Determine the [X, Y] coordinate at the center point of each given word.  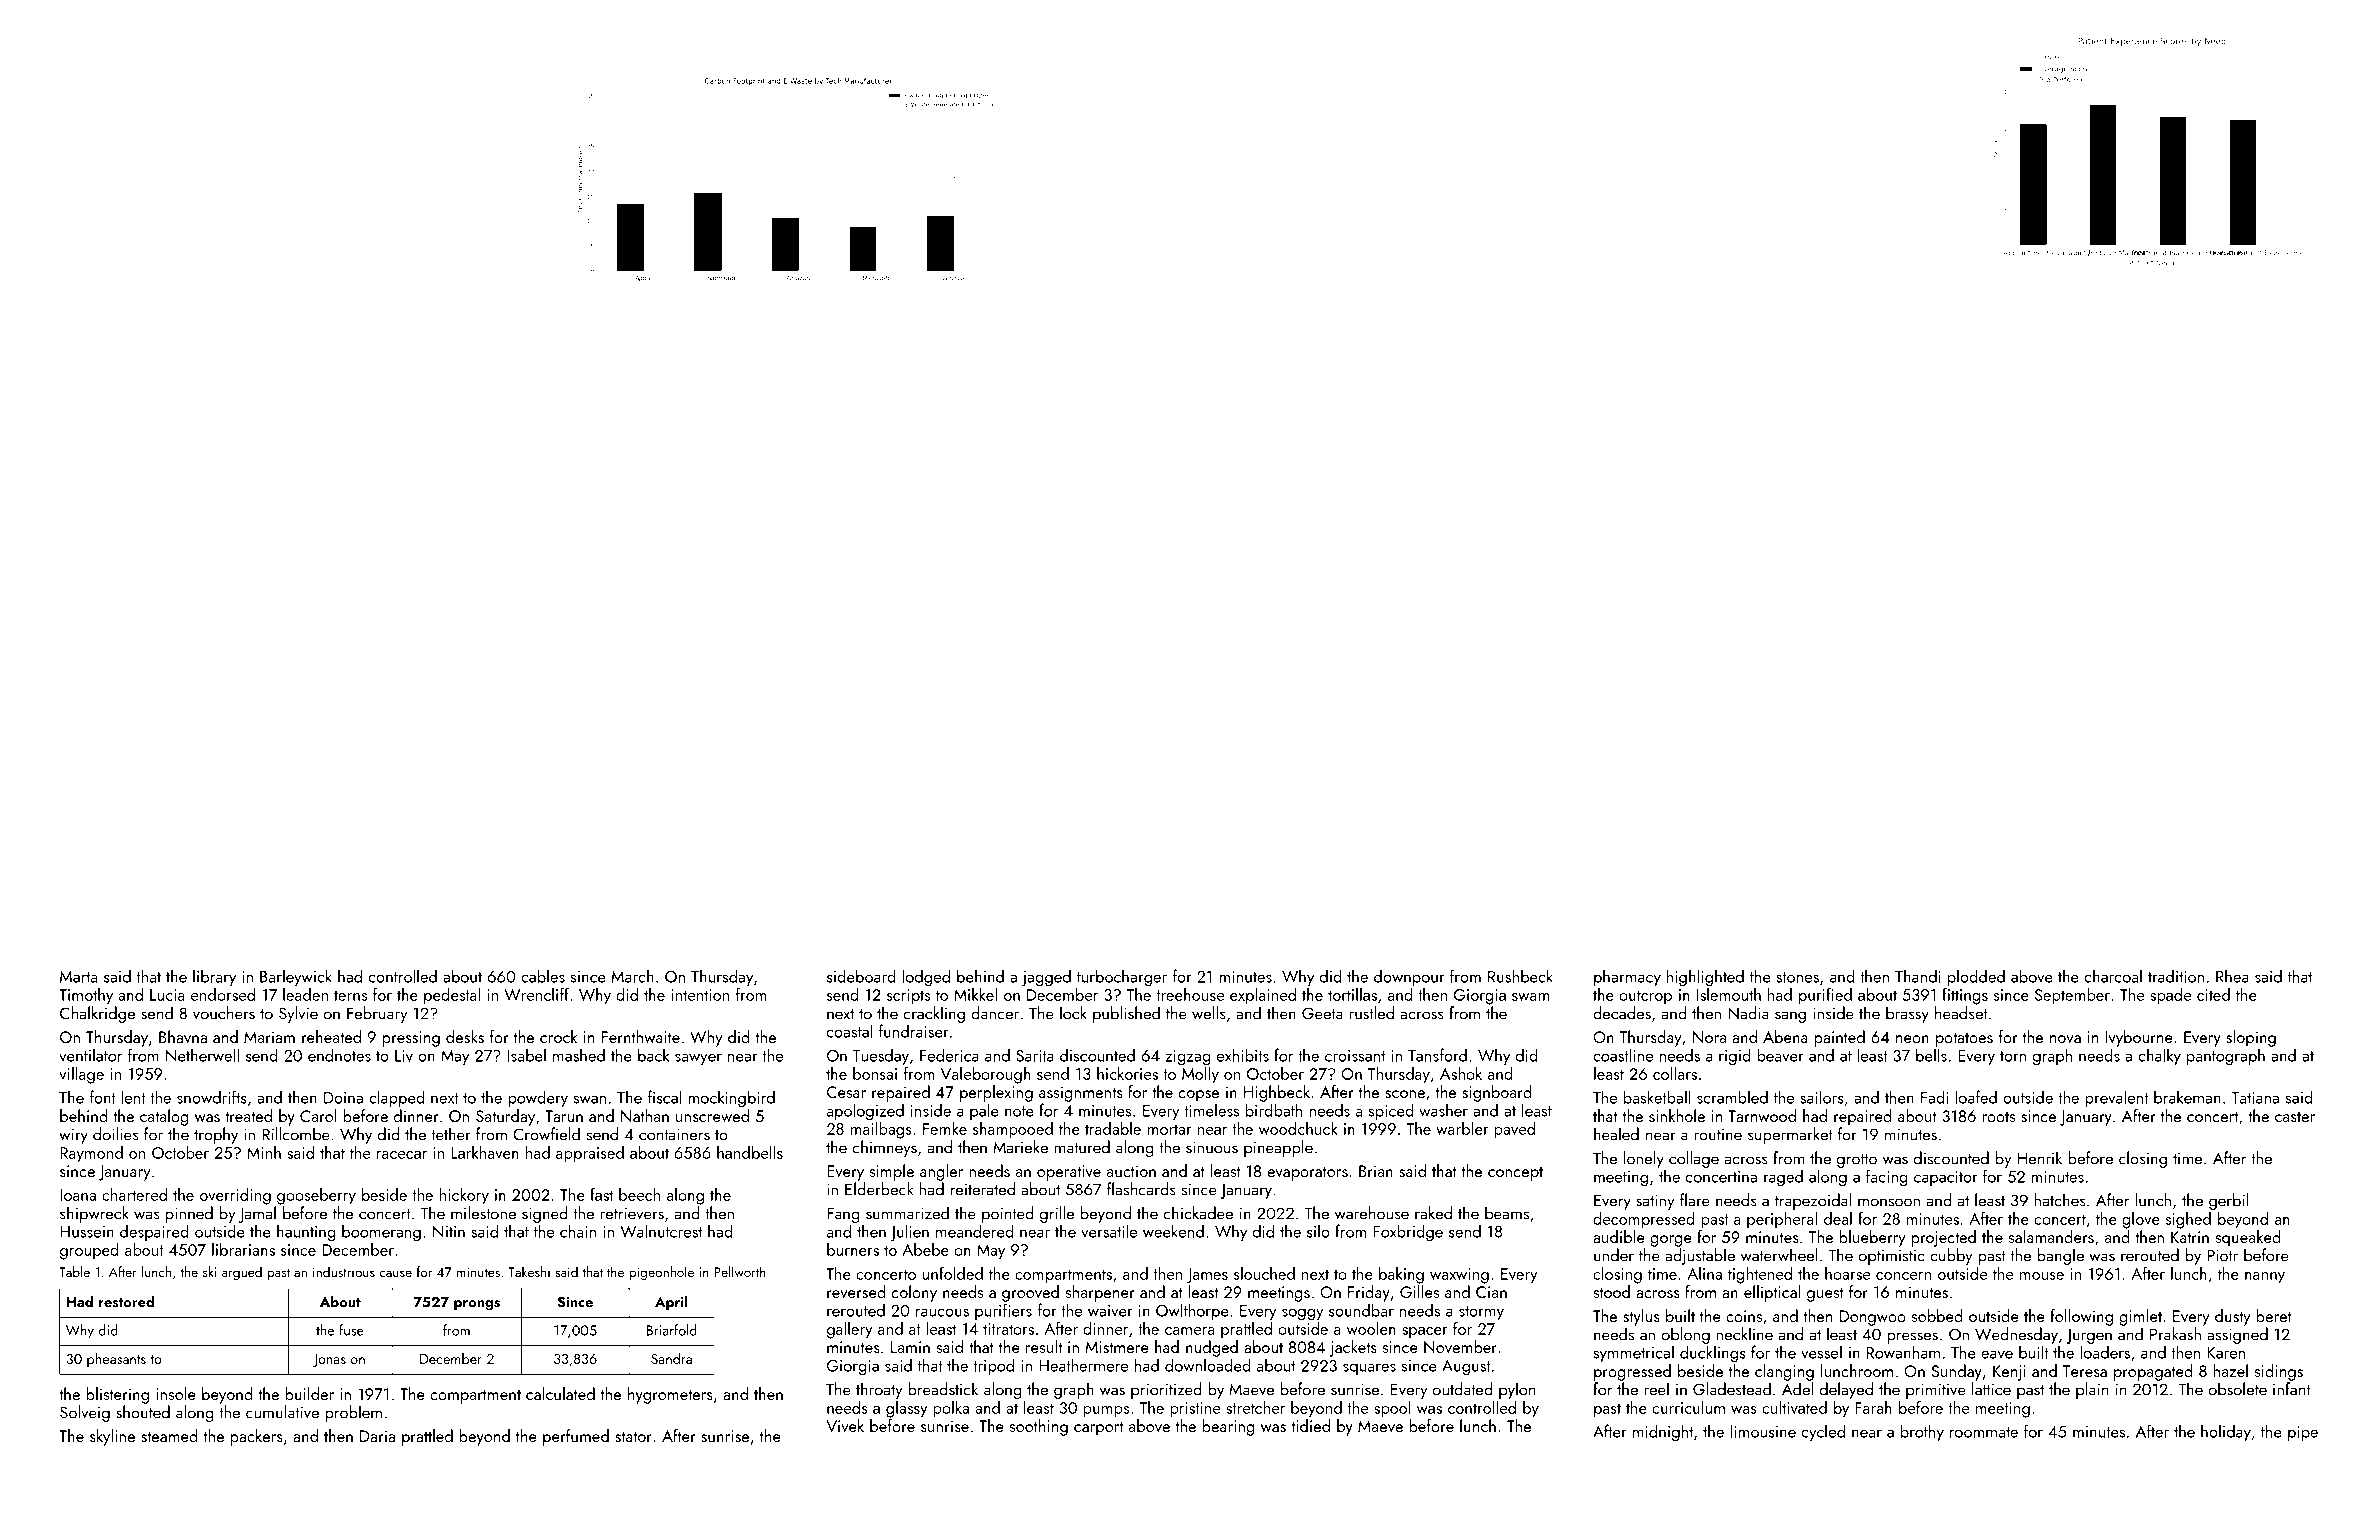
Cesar [846, 1092]
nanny [2265, 1278]
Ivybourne [2139, 1038]
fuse [351, 1330]
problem [353, 1413]
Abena [1785, 1036]
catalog [164, 1117]
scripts [908, 997]
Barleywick [296, 978]
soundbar [1361, 1310]
